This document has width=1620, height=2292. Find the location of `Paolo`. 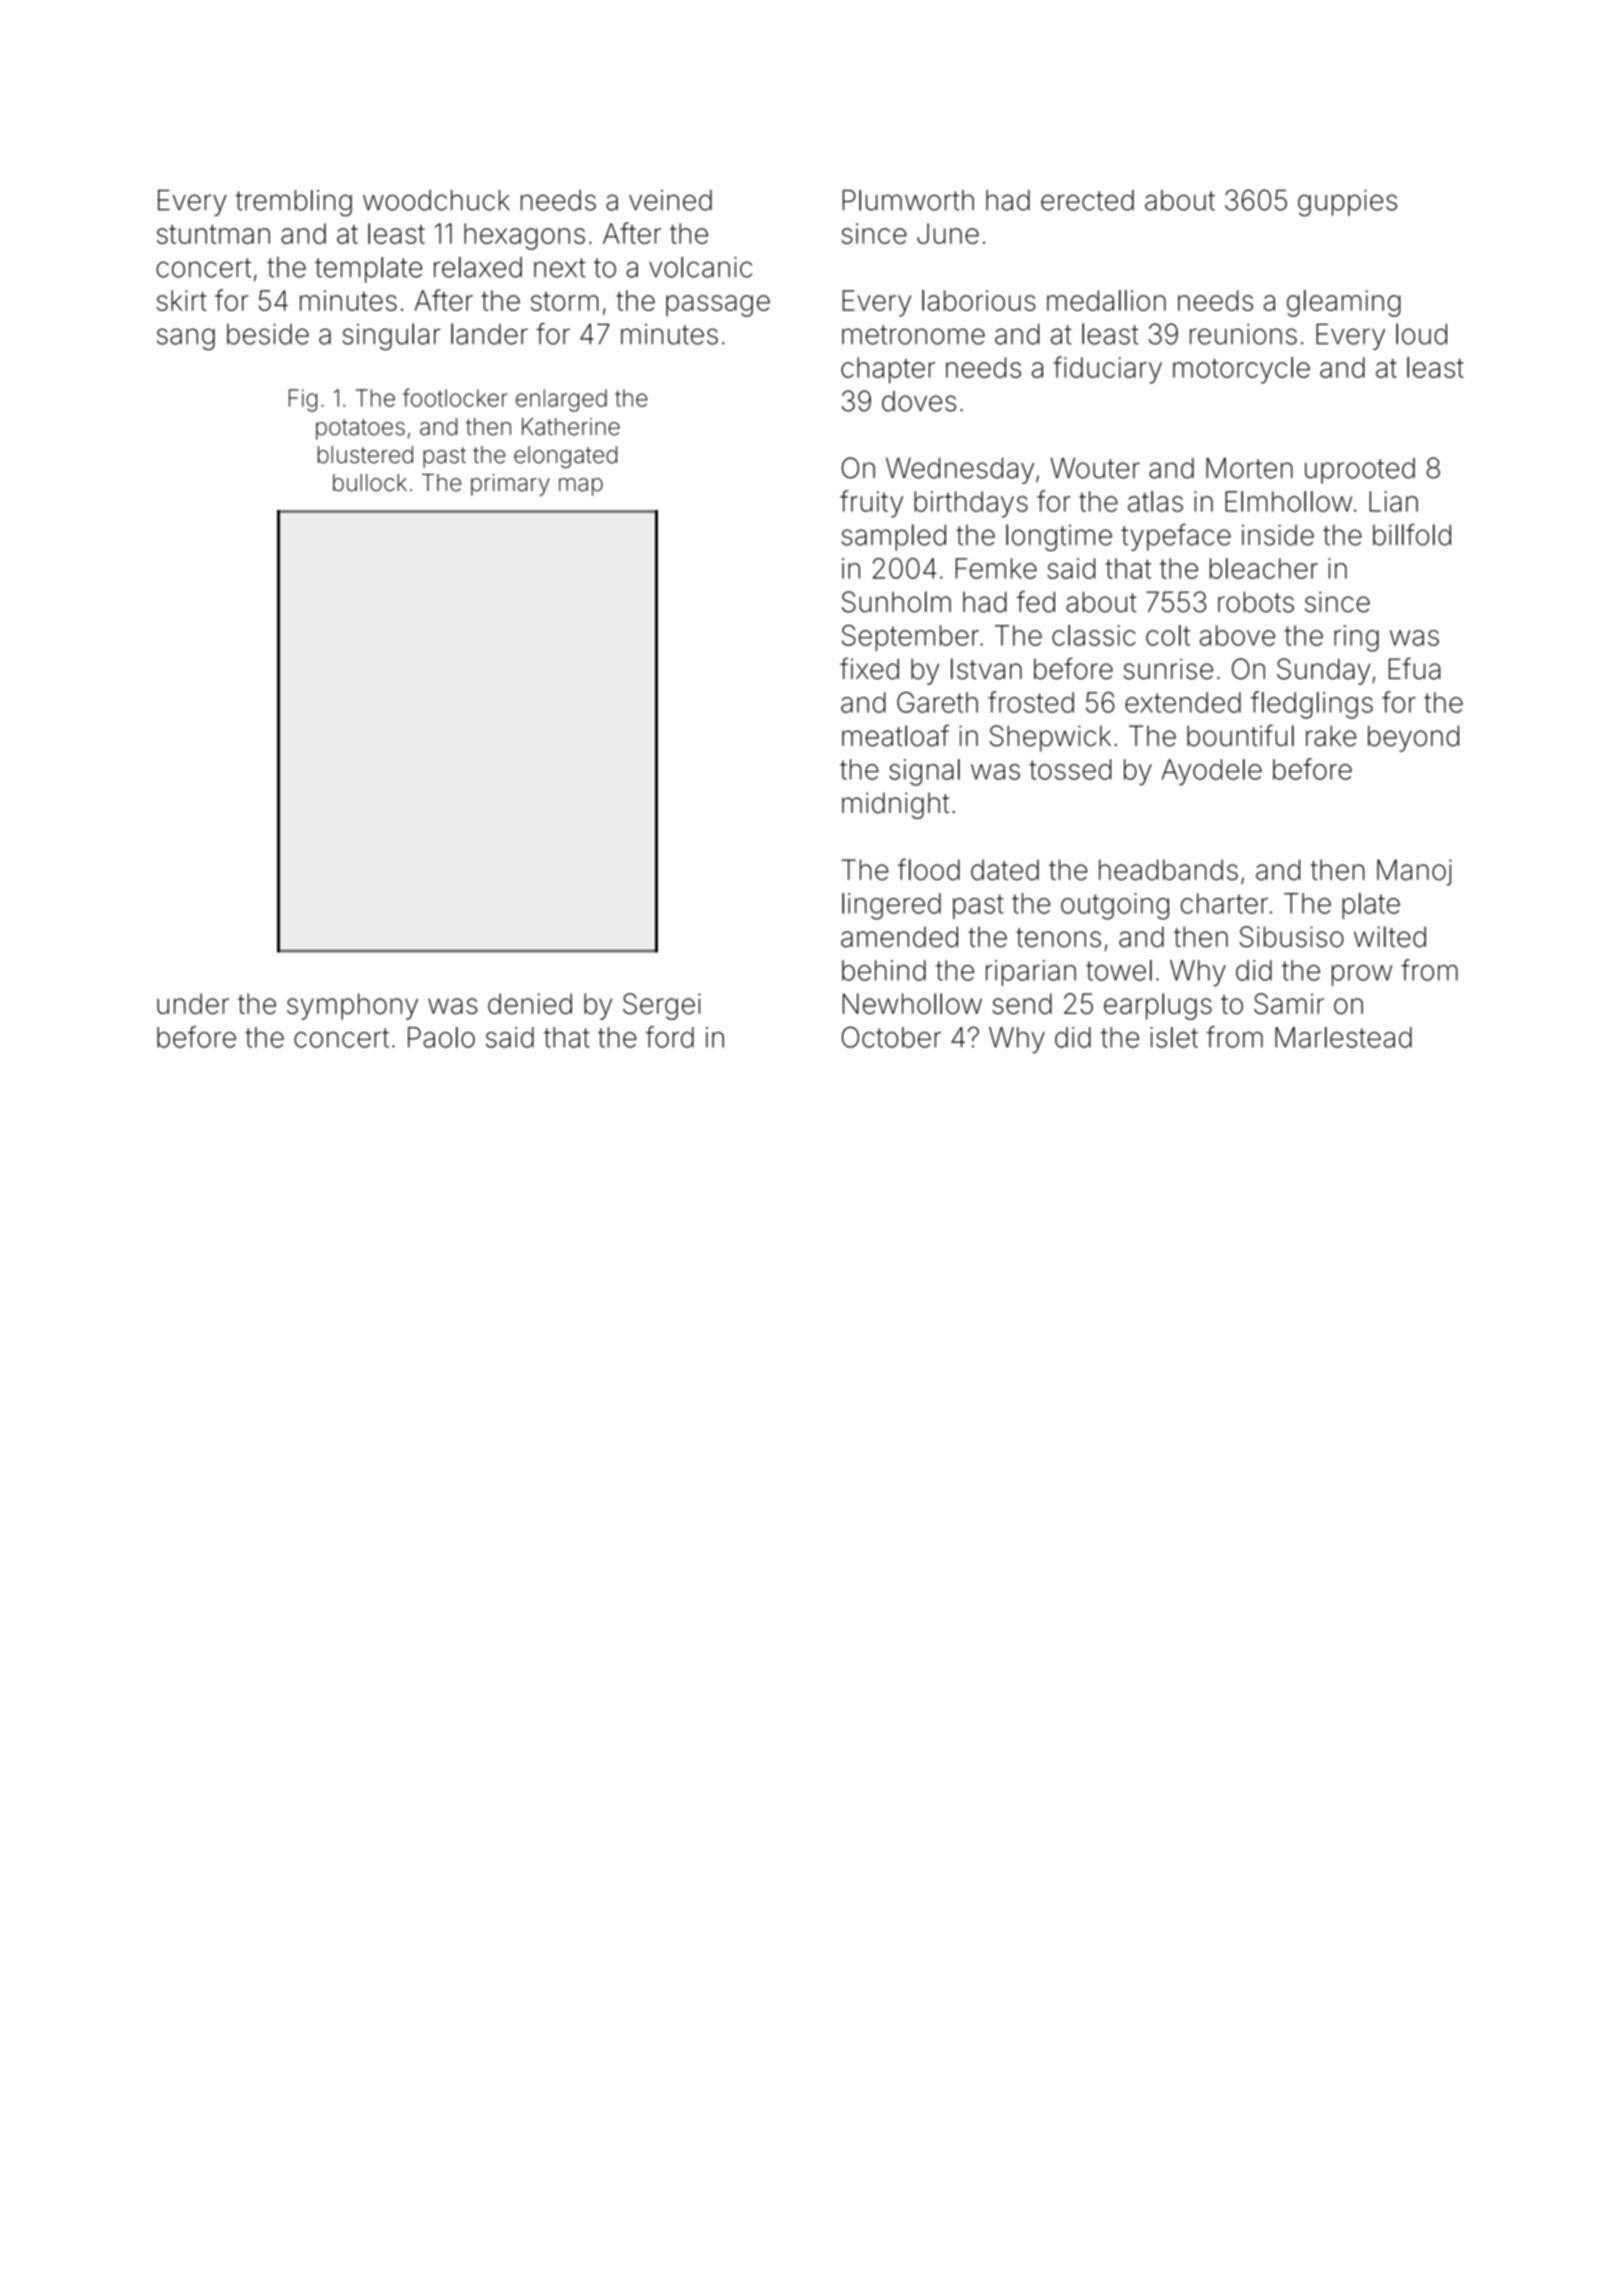

Paolo is located at coordinates (441, 1037).
